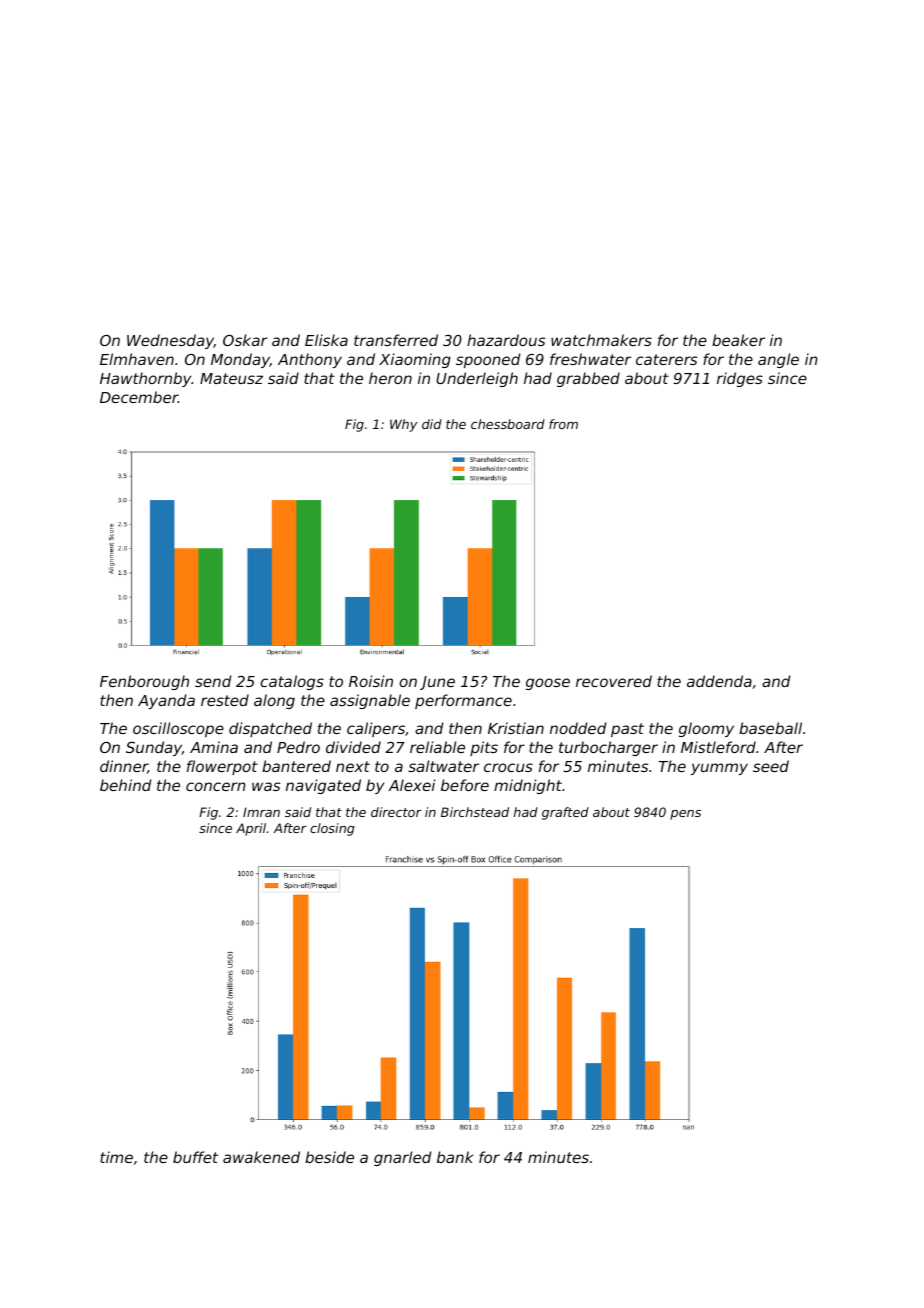 This screenshot has width=924, height=1308. What do you see at coordinates (719, 681) in the screenshot?
I see `addenda` at bounding box center [719, 681].
